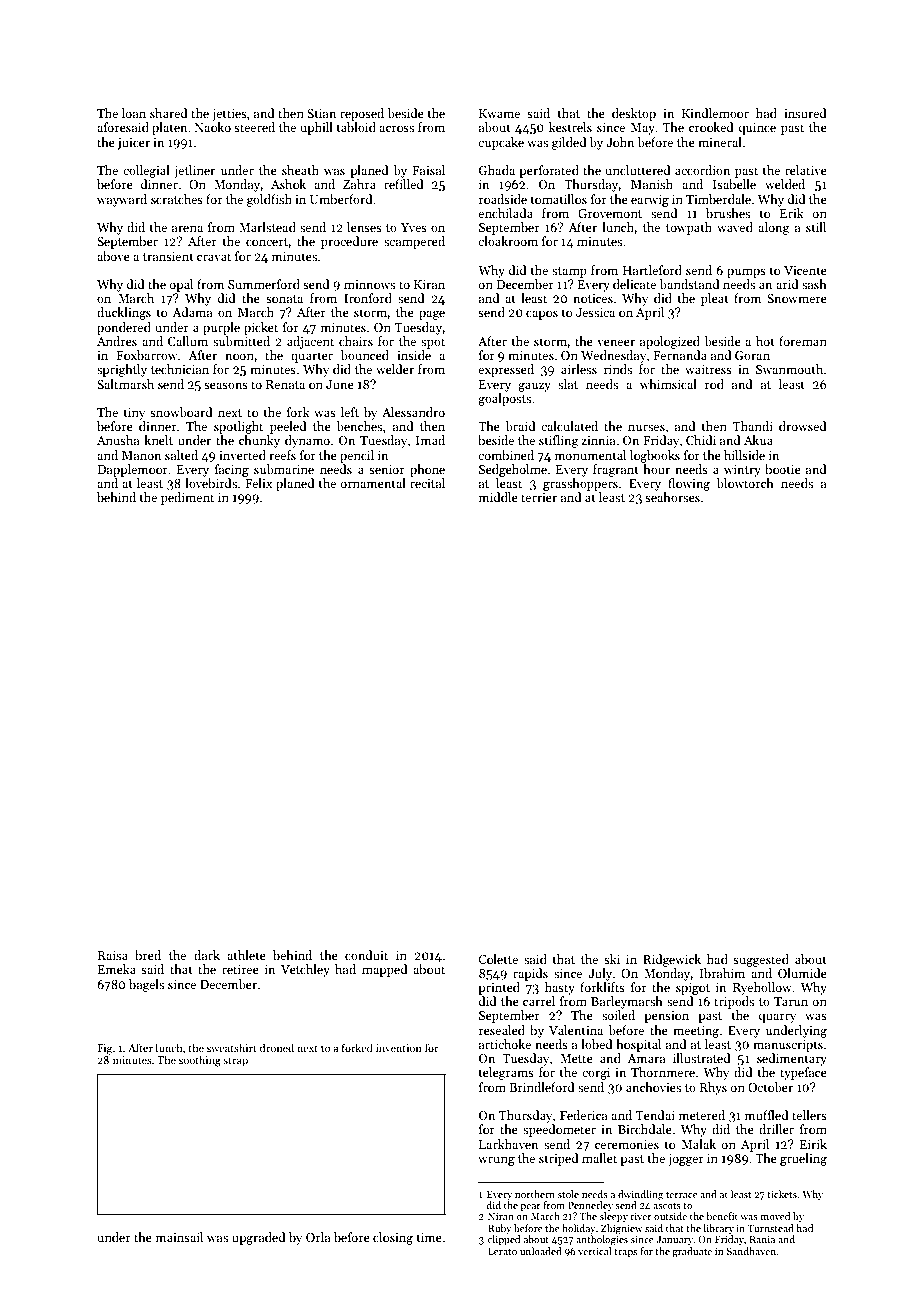 The height and width of the image is (1308, 924). I want to click on insured, so click(805, 113).
